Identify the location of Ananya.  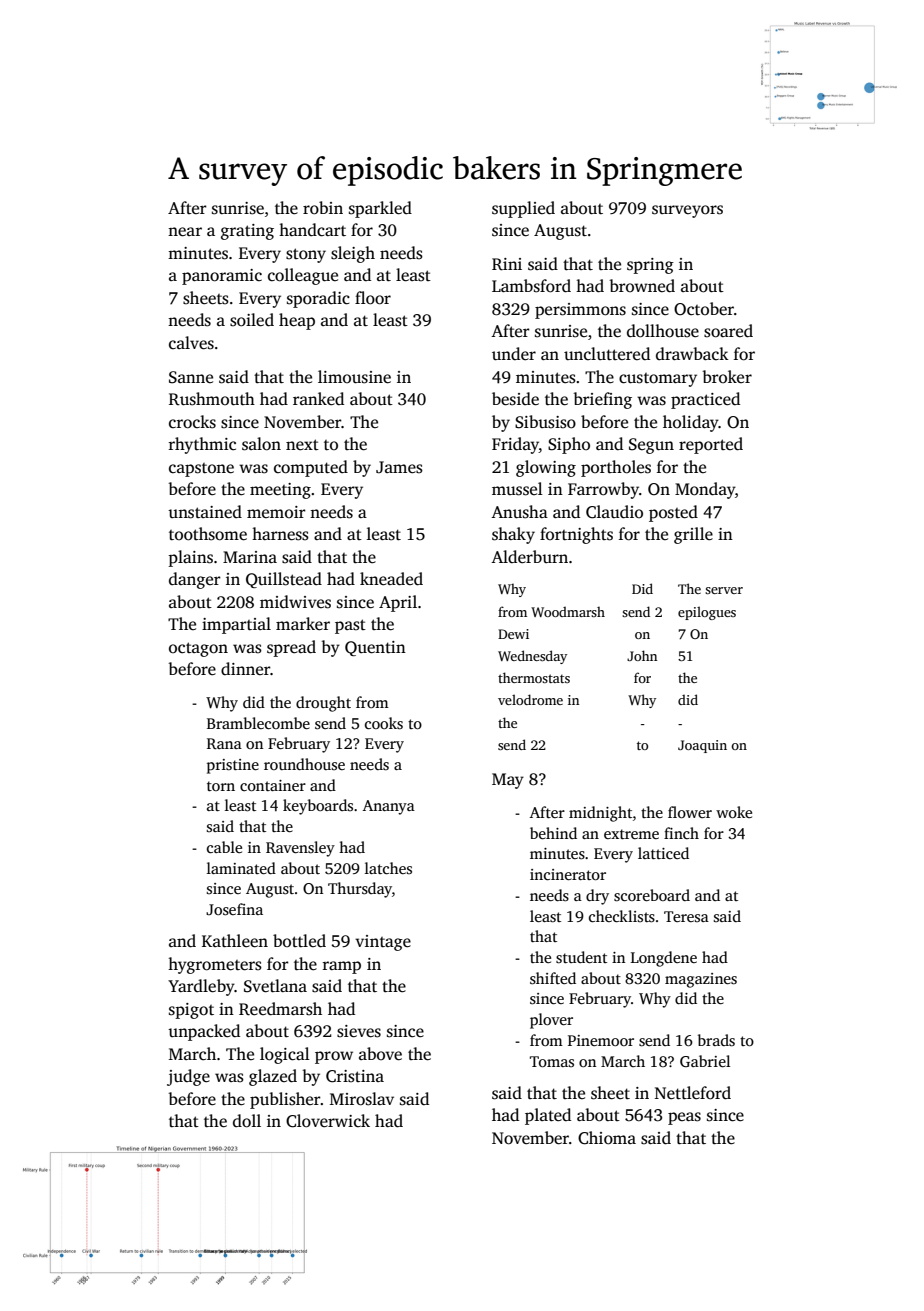
(389, 807).
